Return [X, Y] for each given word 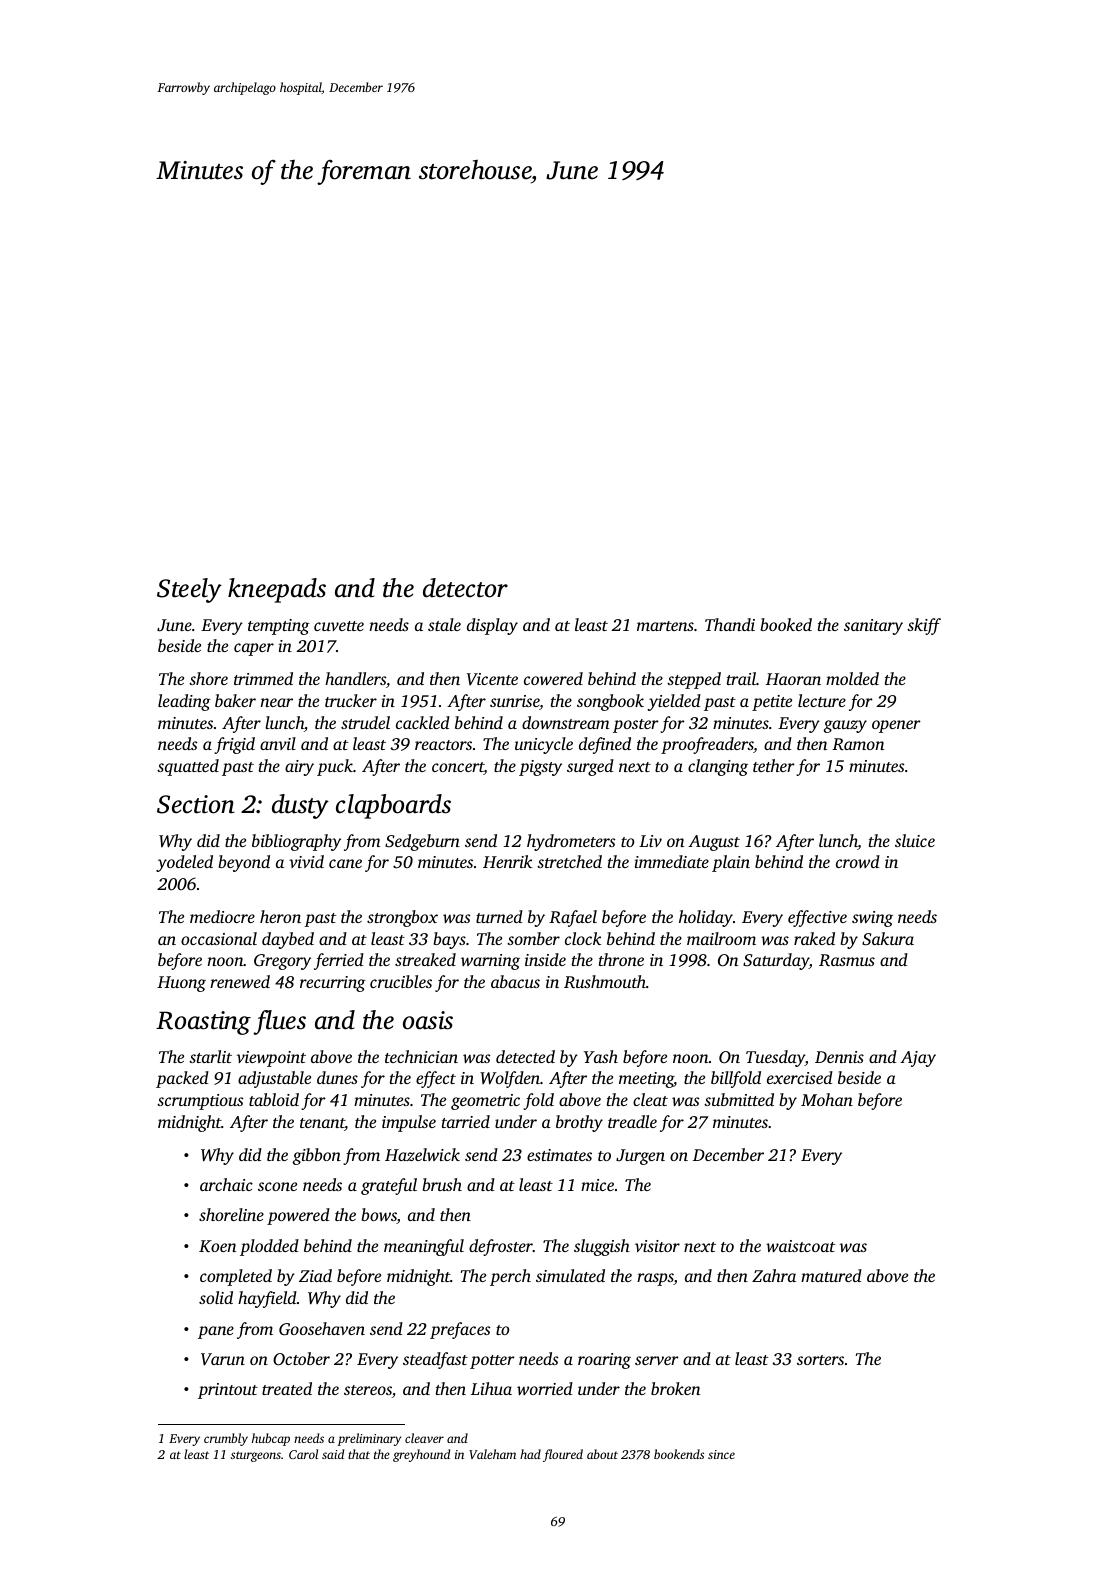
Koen [218, 1246]
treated [287, 1388]
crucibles [401, 981]
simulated [570, 1275]
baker [235, 700]
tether [774, 765]
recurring [333, 984]
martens [665, 626]
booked [786, 624]
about [602, 1454]
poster [636, 726]
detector [465, 588]
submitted [739, 1099]
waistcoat [800, 1246]
